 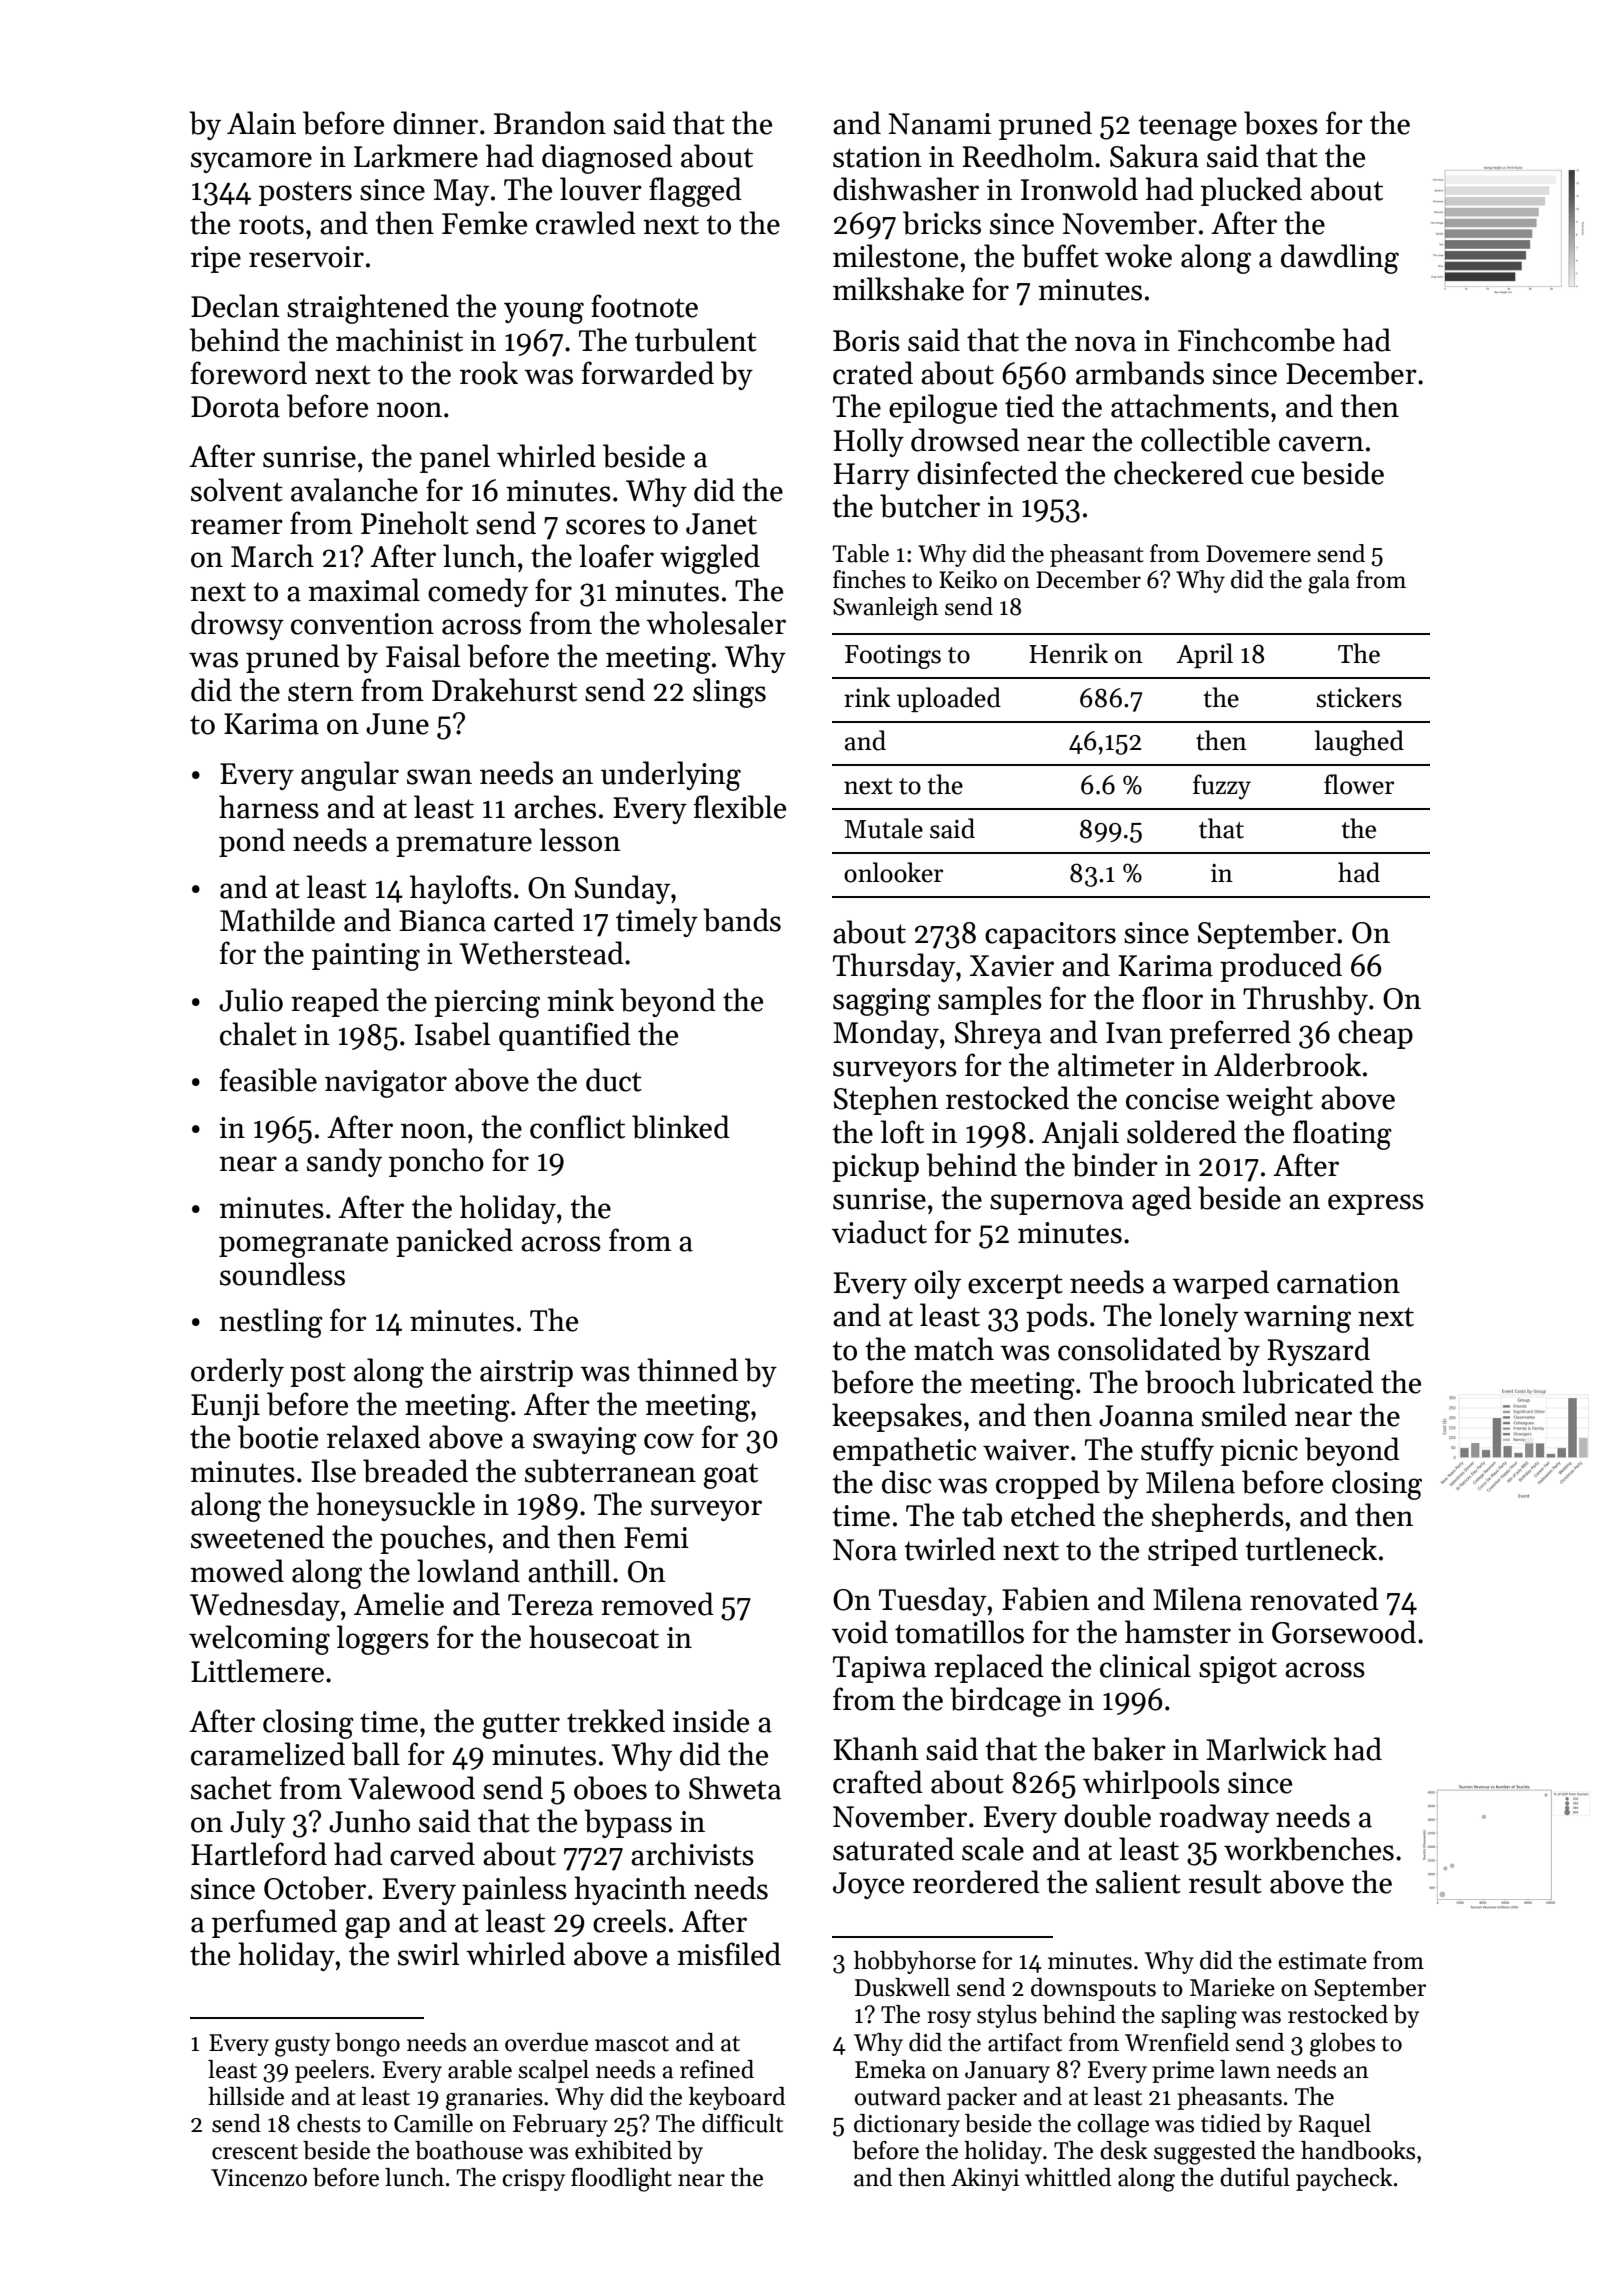 I want to click on poncho, so click(x=436, y=1162).
